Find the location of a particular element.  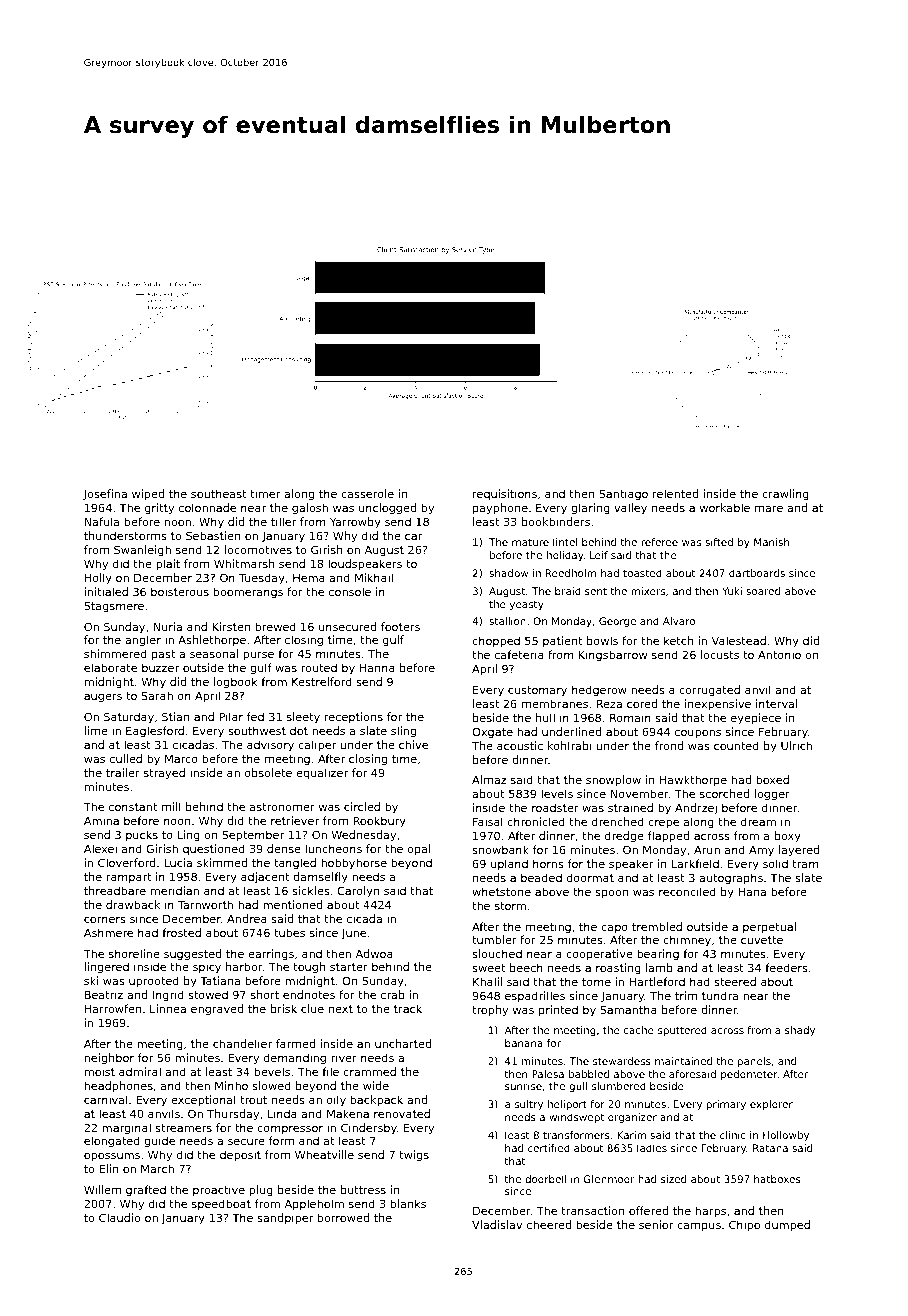

Hartleford is located at coordinates (657, 981).
